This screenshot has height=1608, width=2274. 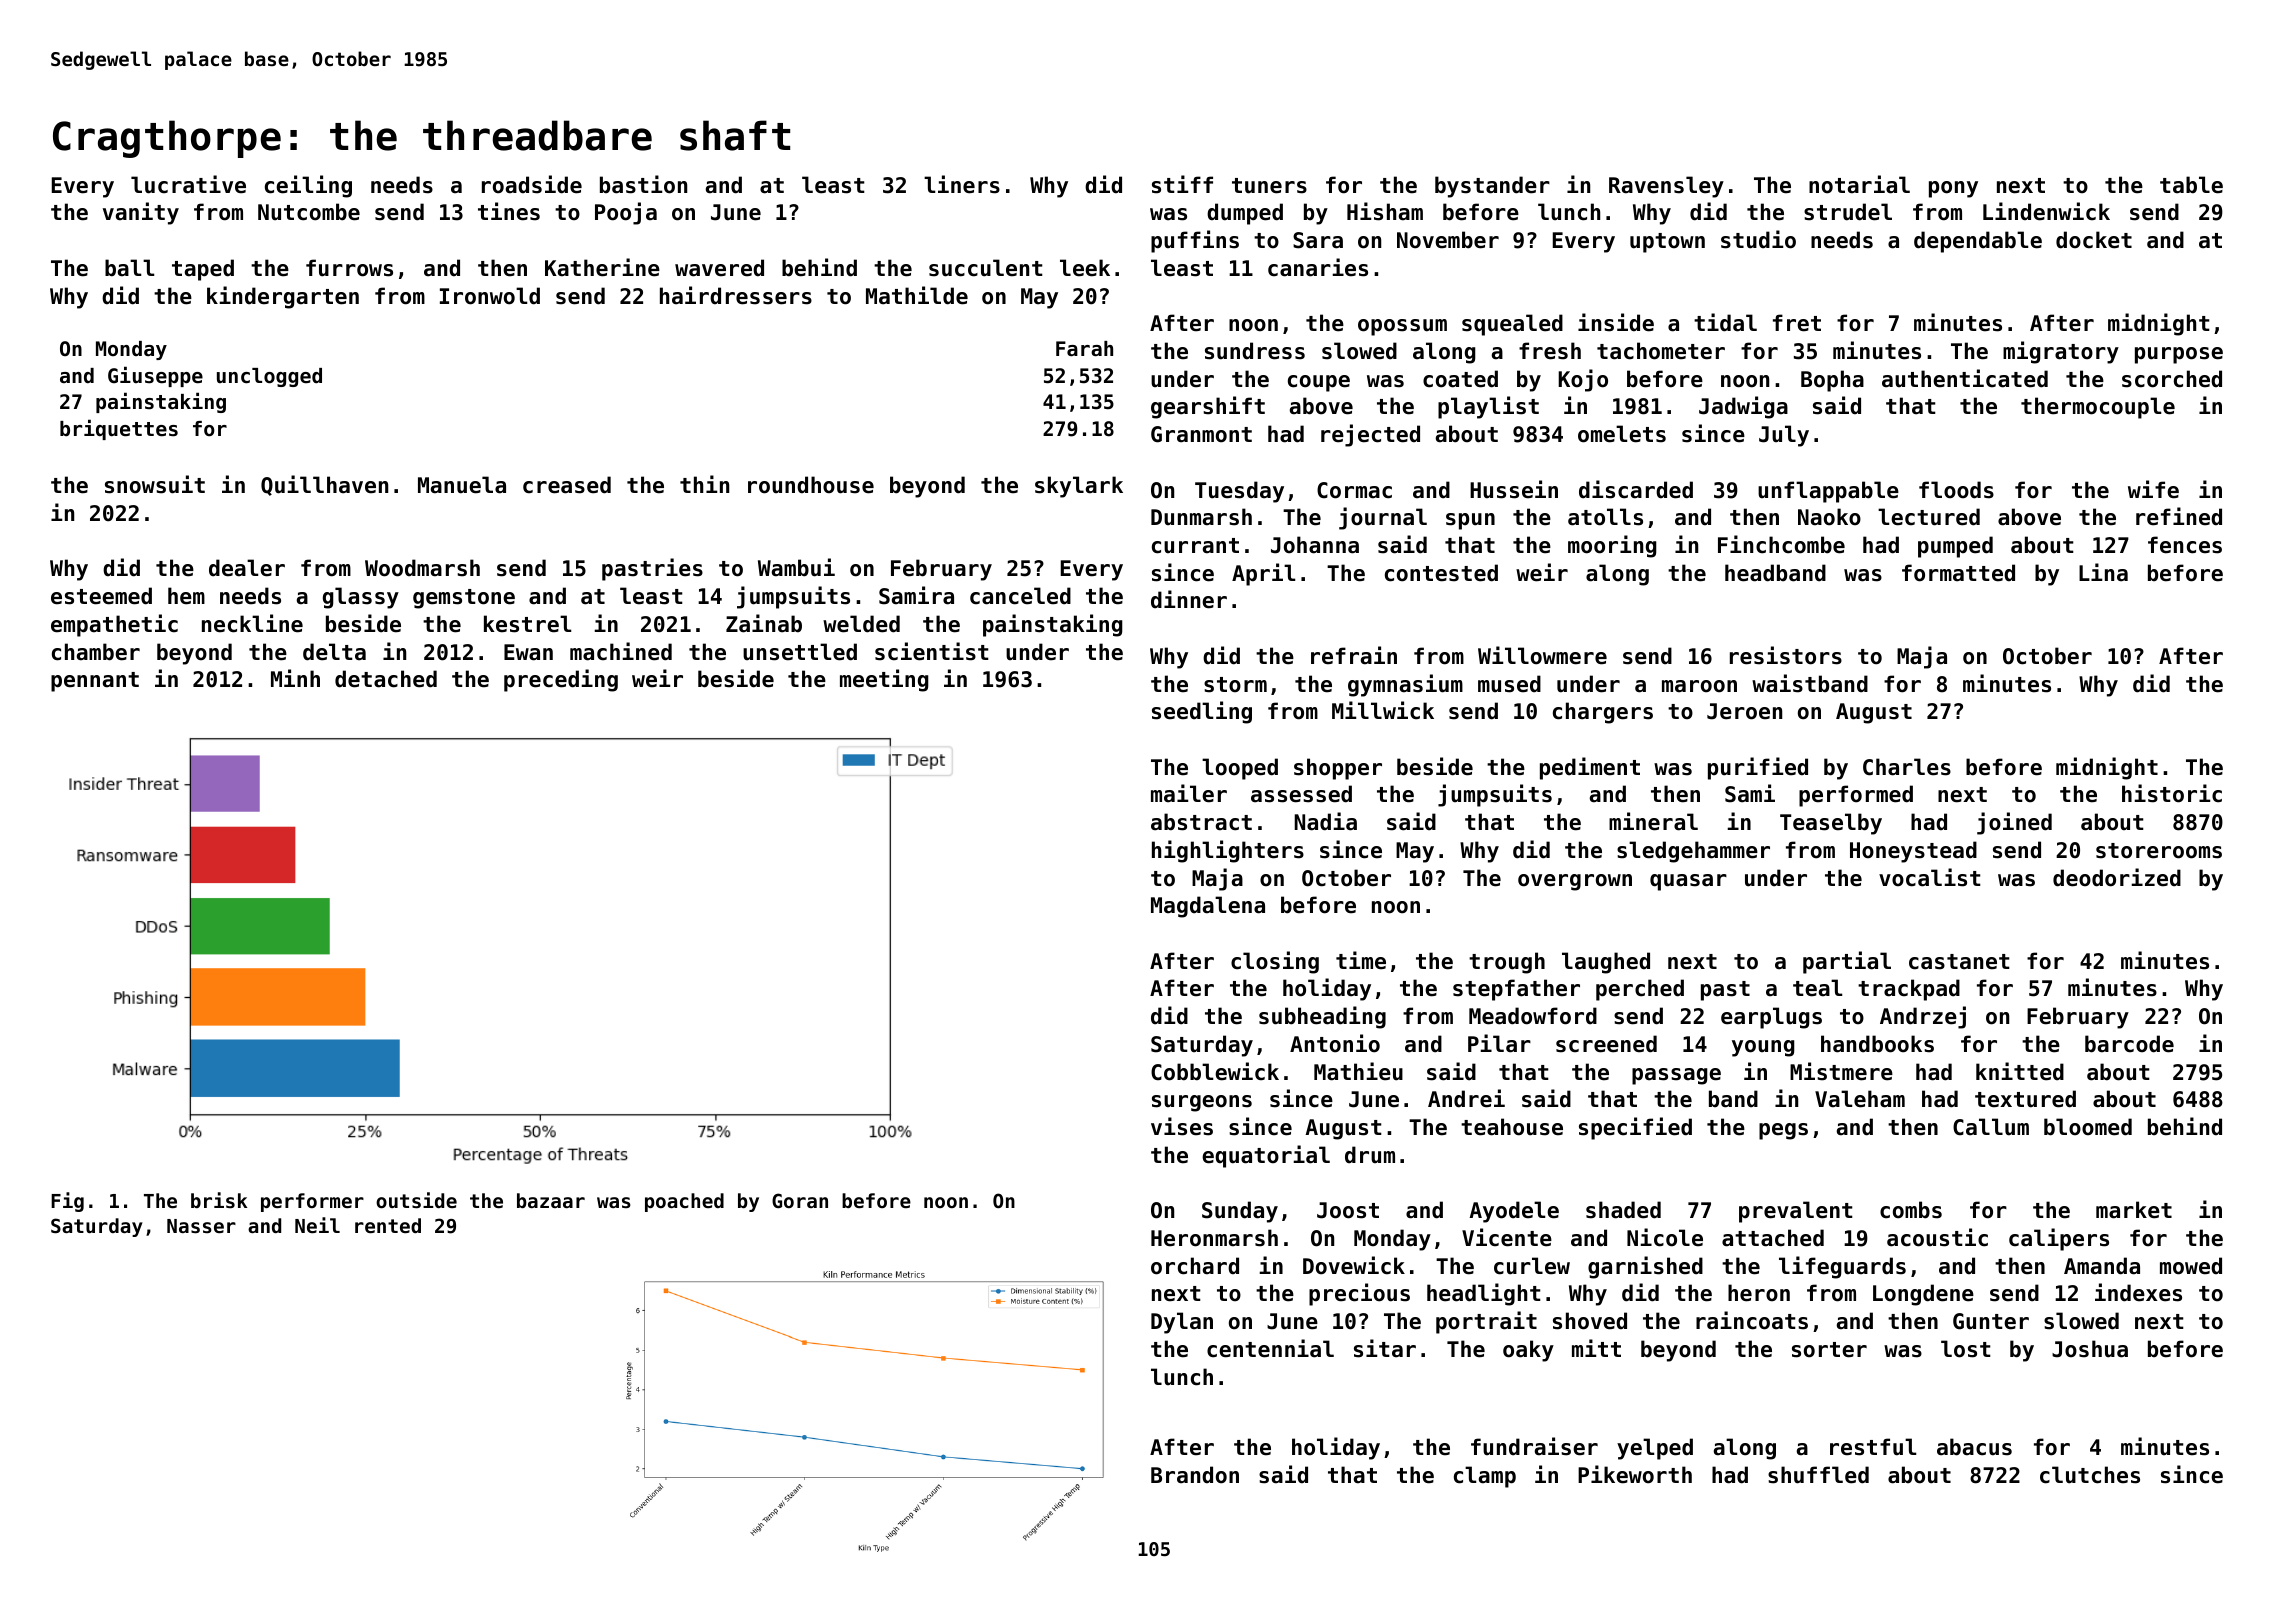 What do you see at coordinates (1182, 1323) in the screenshot?
I see `Dylan` at bounding box center [1182, 1323].
